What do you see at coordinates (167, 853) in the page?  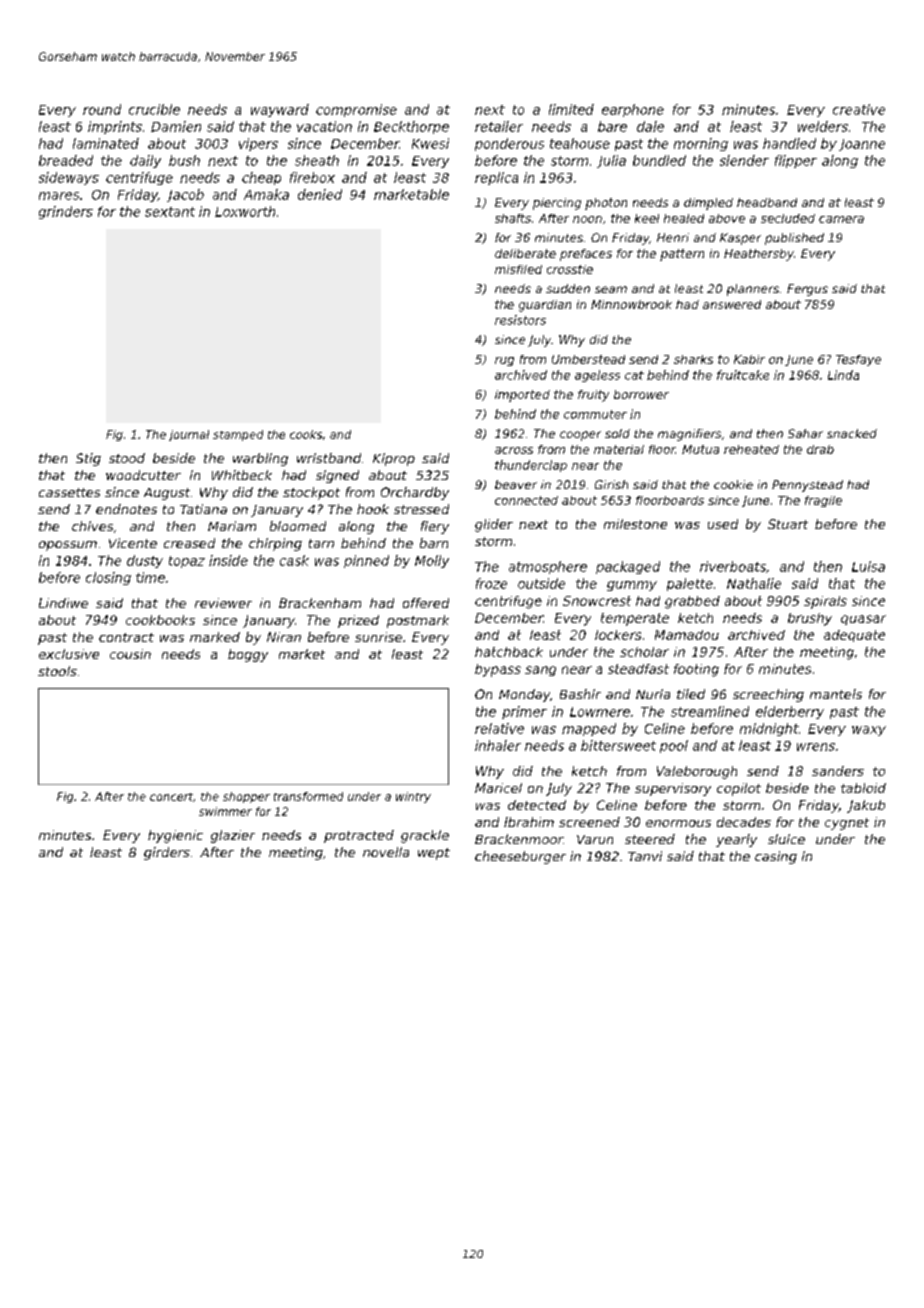 I see `girders` at bounding box center [167, 853].
